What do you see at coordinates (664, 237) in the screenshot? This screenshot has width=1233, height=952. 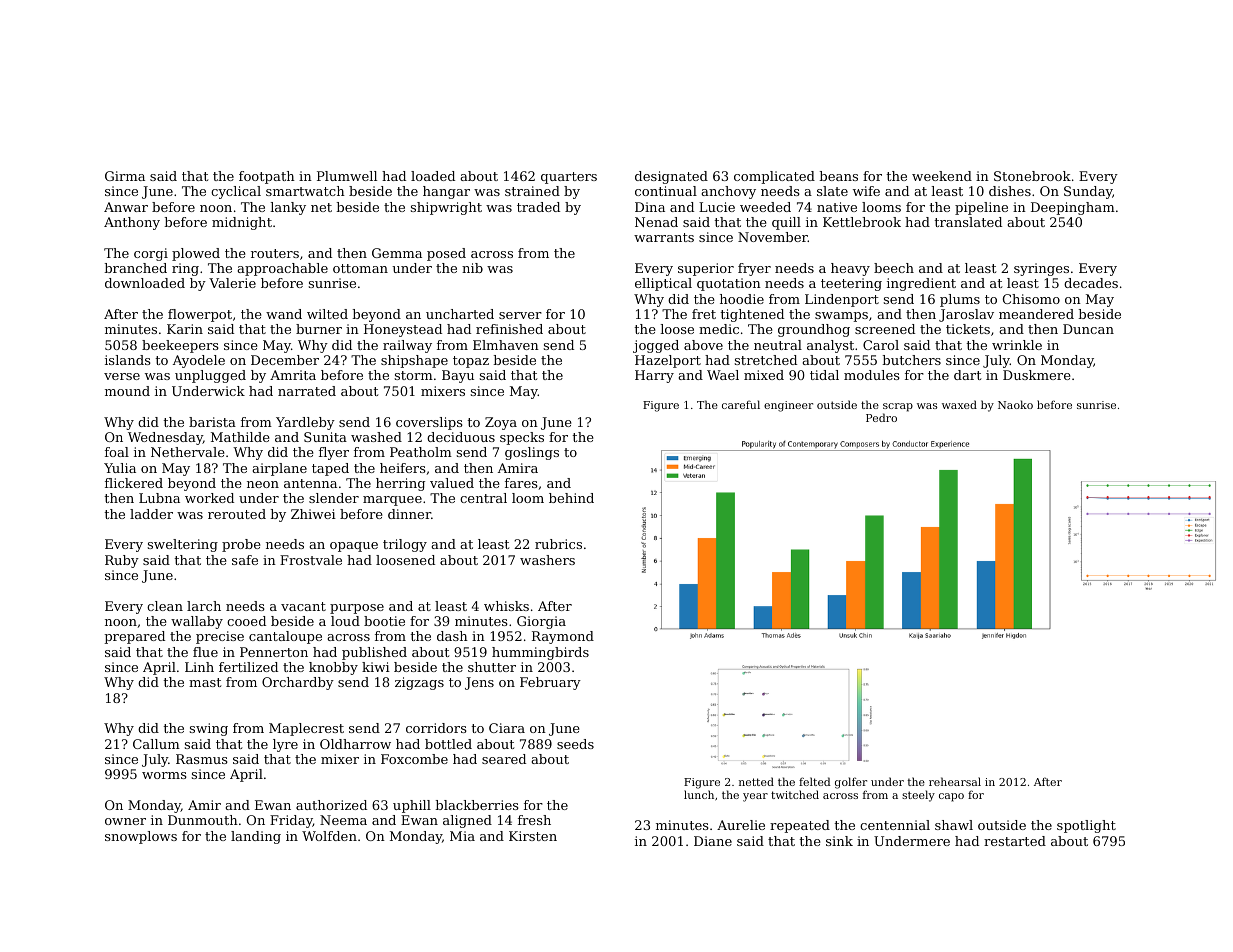 I see `warrants` at bounding box center [664, 237].
